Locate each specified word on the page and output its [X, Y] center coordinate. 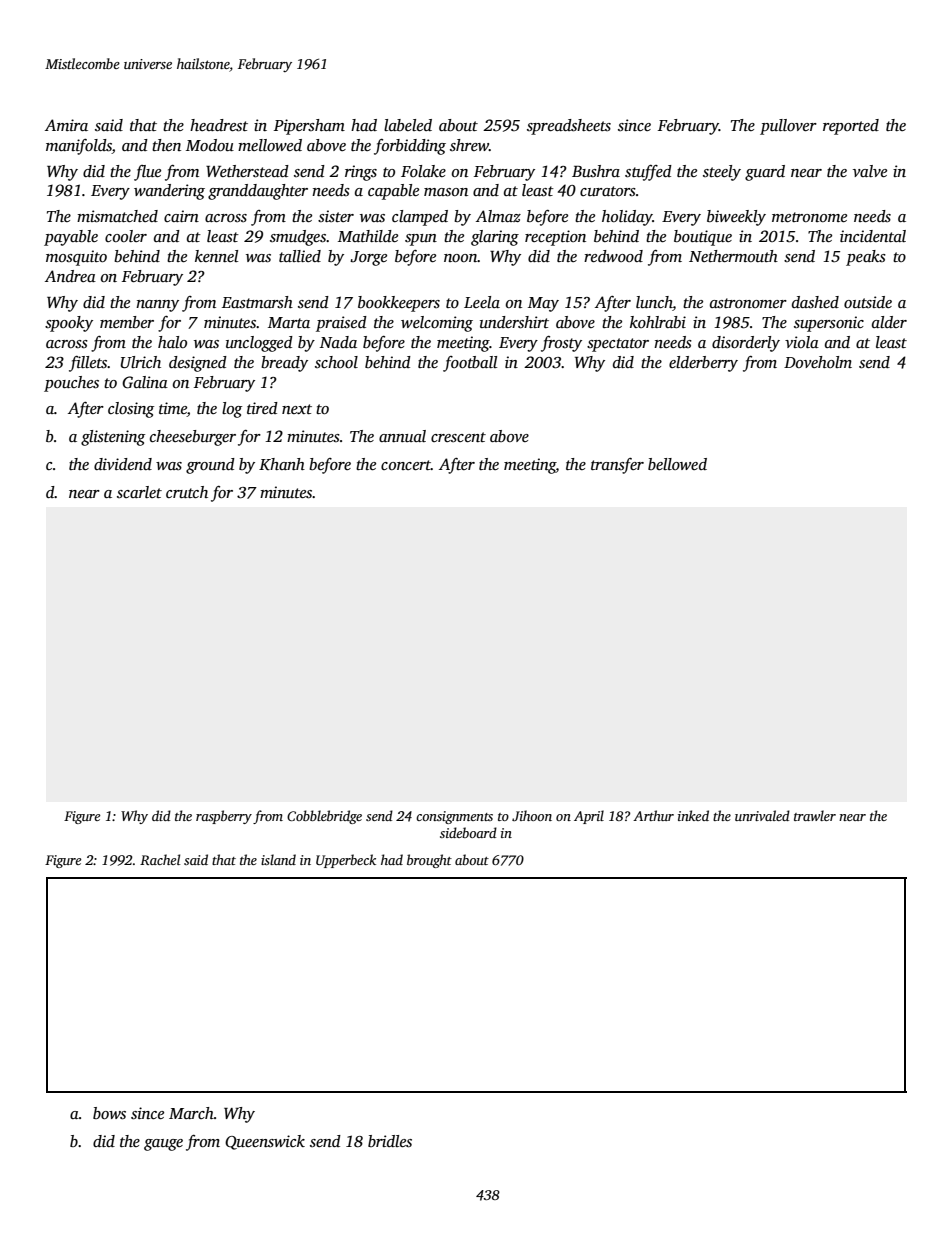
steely [722, 173]
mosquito [76, 258]
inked [693, 815]
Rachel [160, 859]
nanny [157, 306]
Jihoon [532, 815]
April [589, 817]
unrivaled [762, 815]
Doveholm [818, 362]
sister [336, 216]
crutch [187, 492]
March [191, 1113]
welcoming [437, 324]
